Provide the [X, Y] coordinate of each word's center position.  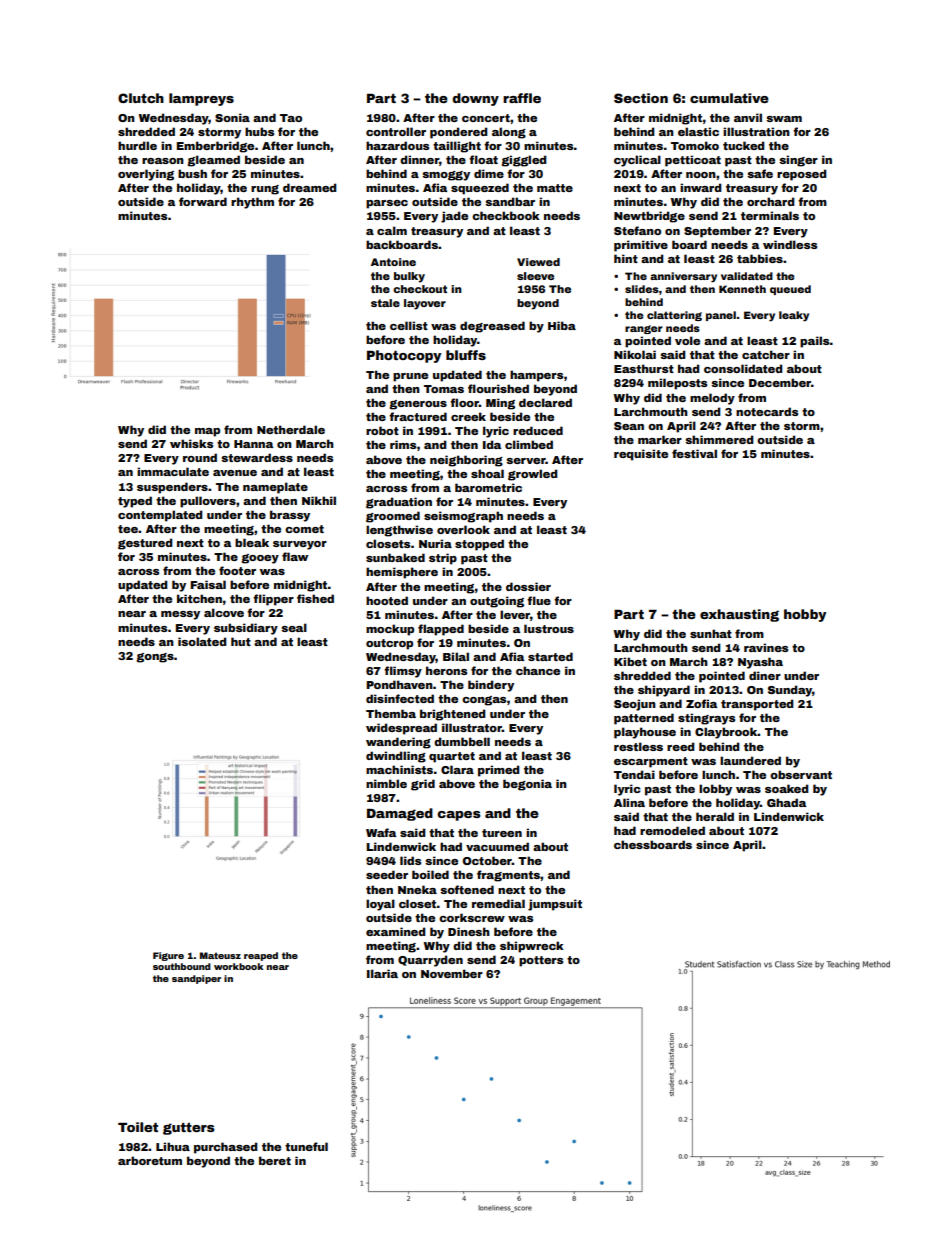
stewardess [257, 457]
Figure [168, 956]
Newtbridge [649, 217]
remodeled [672, 830]
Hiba [562, 325]
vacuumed [497, 846]
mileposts [677, 384]
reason [163, 161]
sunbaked [395, 557]
